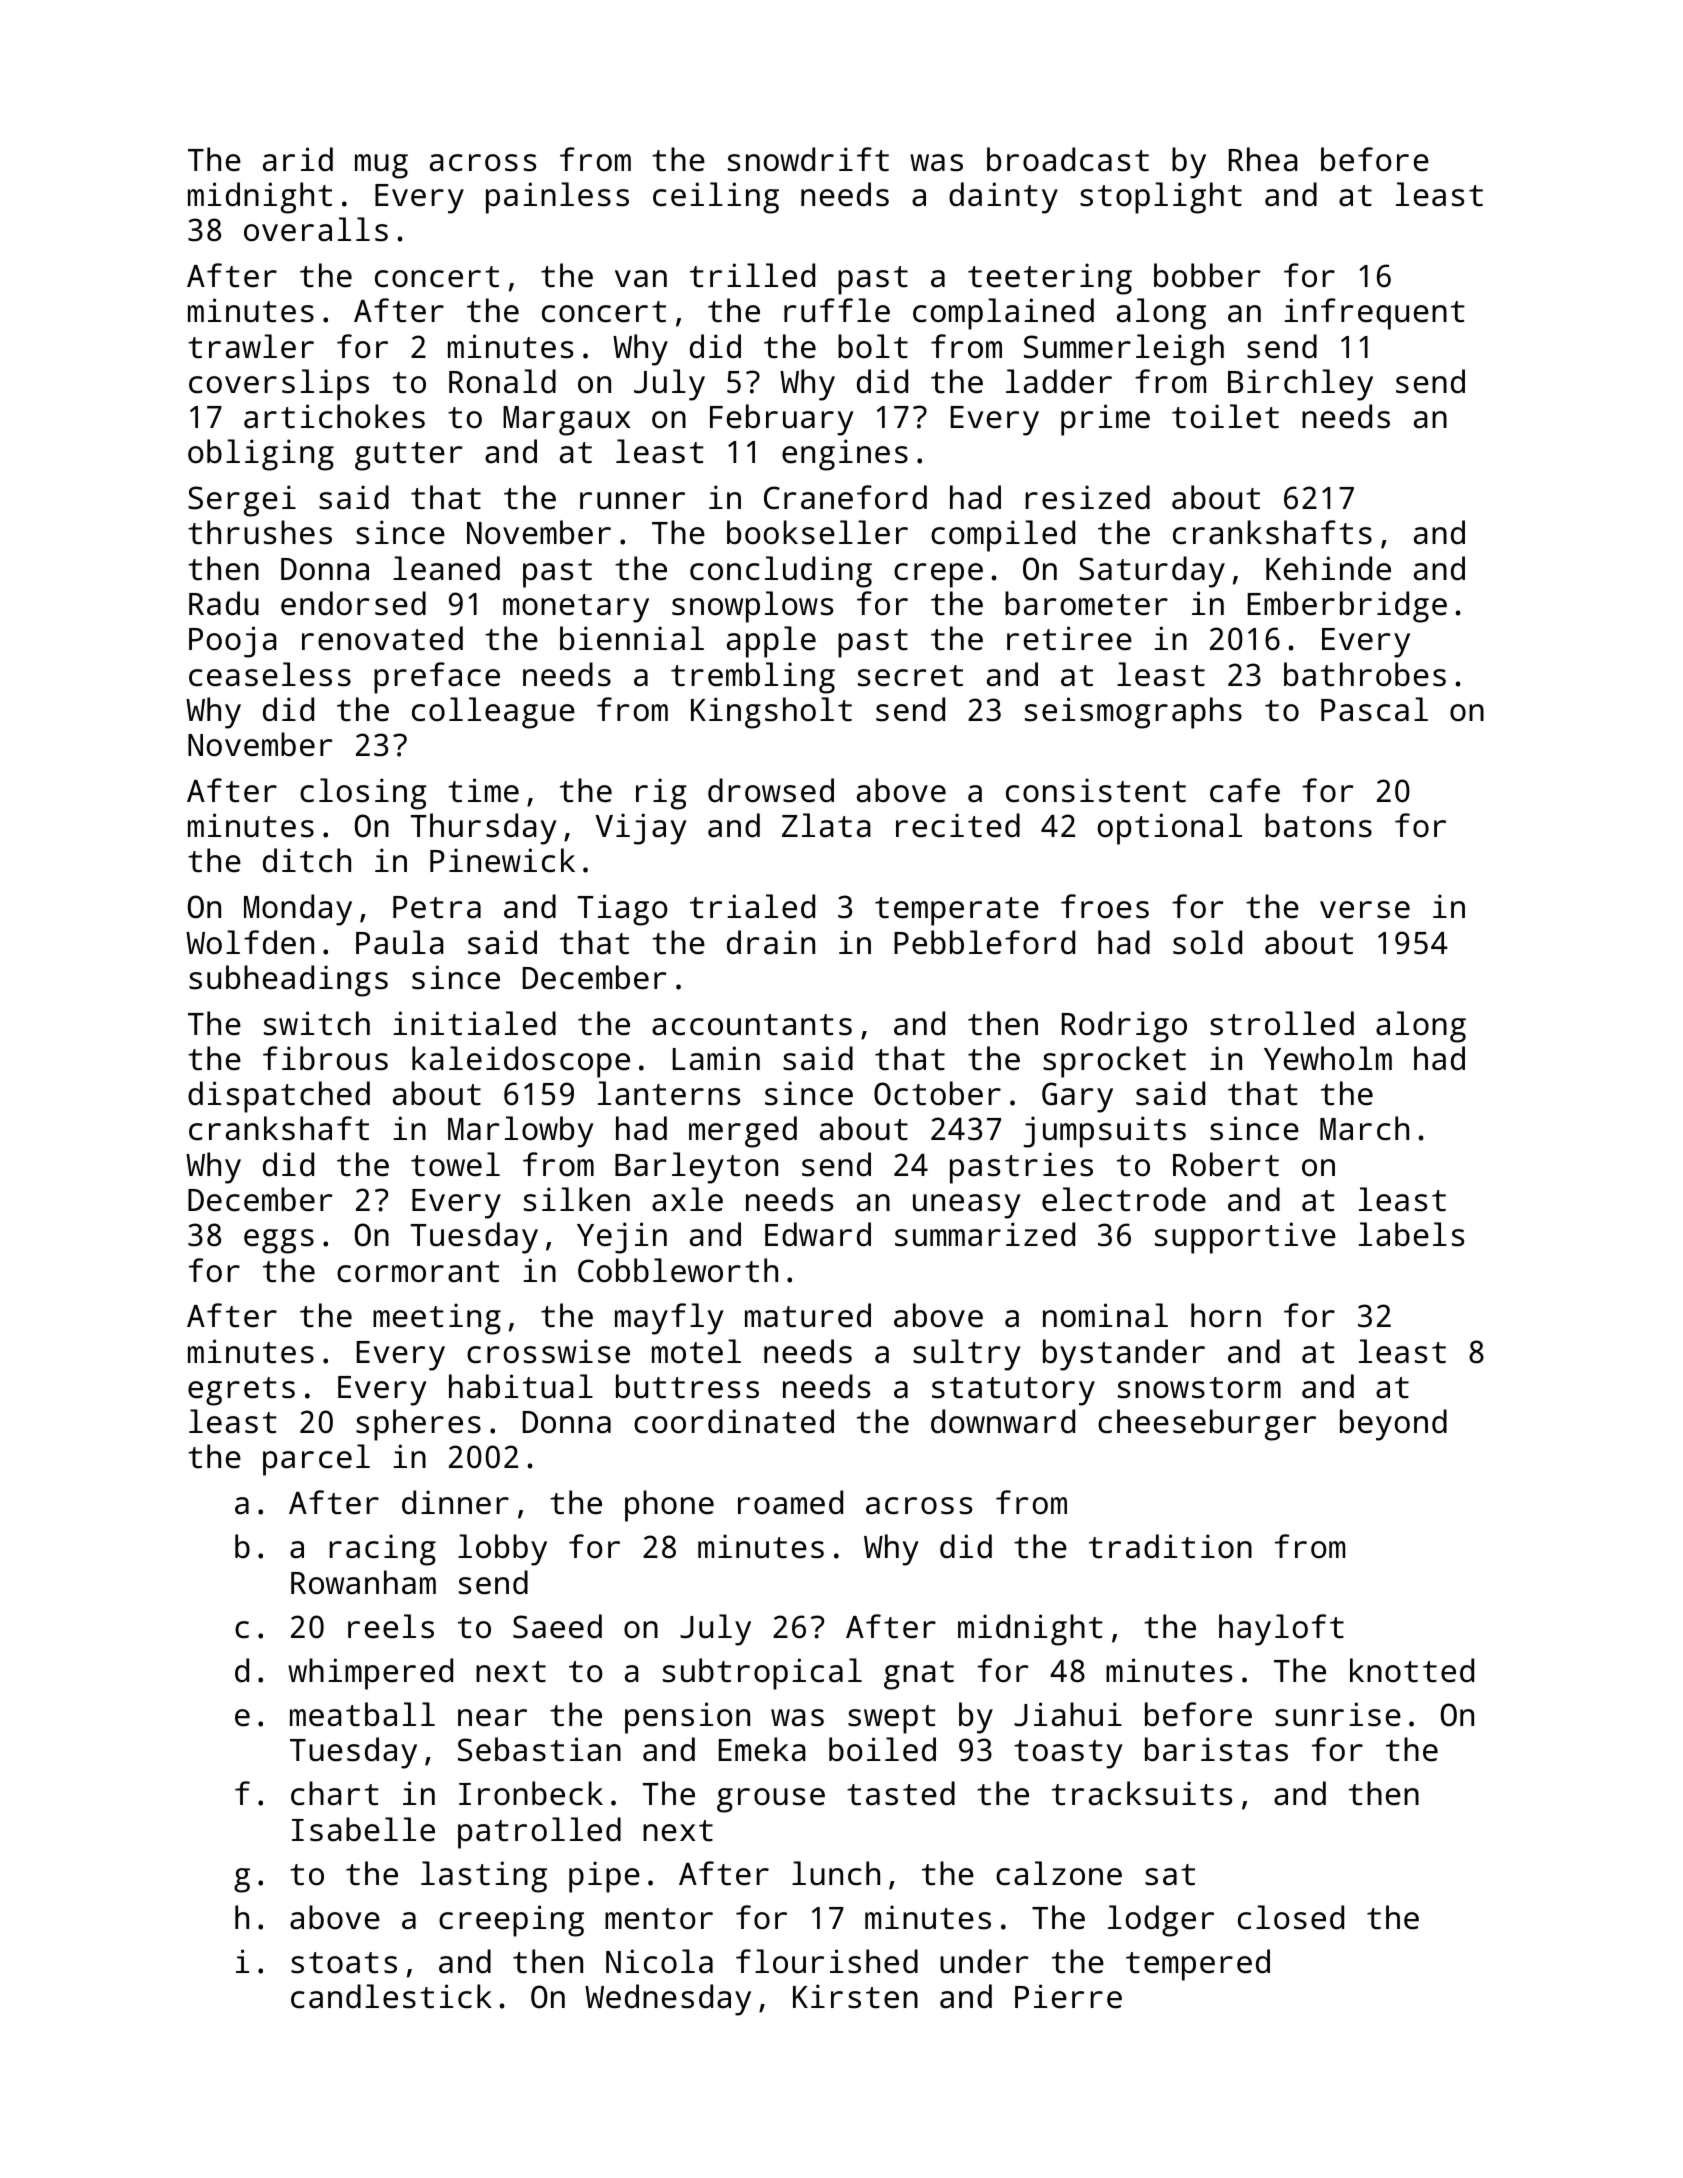 The width and height of the image is (1683, 2178). What do you see at coordinates (1133, 713) in the image?
I see `seismographs` at bounding box center [1133, 713].
